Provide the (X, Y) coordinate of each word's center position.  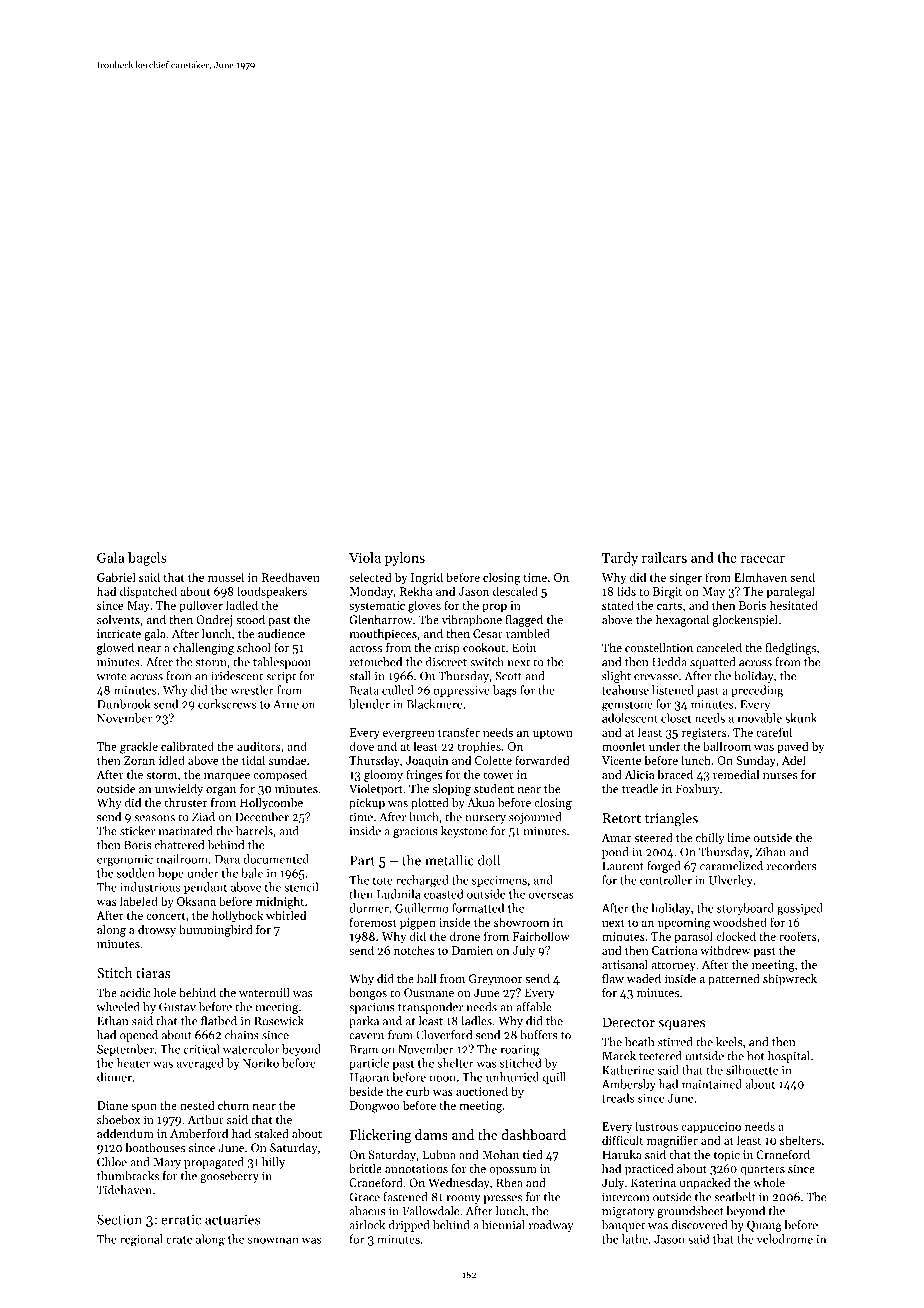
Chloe (112, 1162)
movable (760, 718)
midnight (280, 902)
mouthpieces (383, 635)
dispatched (148, 592)
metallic (449, 860)
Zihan (771, 852)
